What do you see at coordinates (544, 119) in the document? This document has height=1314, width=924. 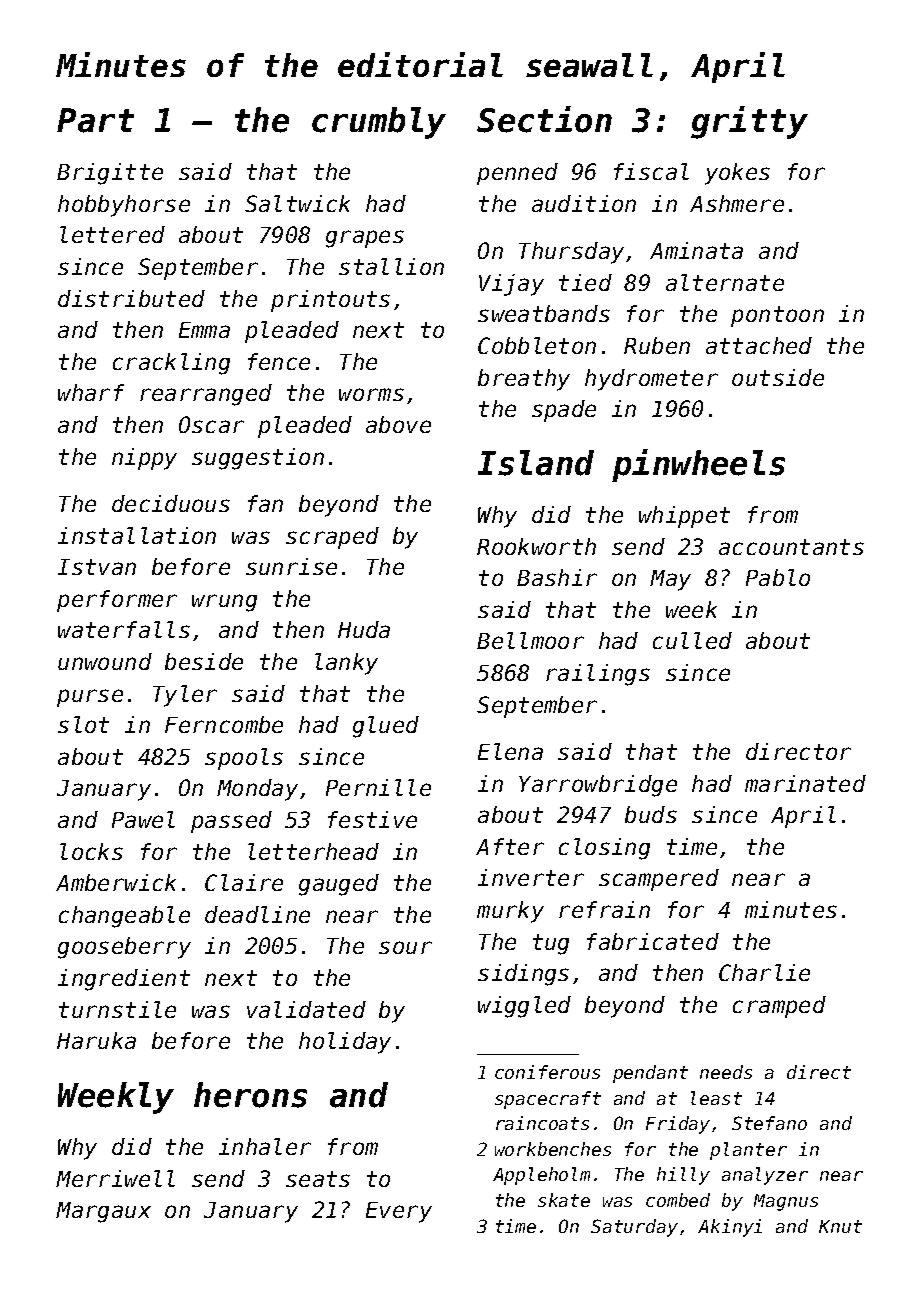 I see `Section` at bounding box center [544, 119].
